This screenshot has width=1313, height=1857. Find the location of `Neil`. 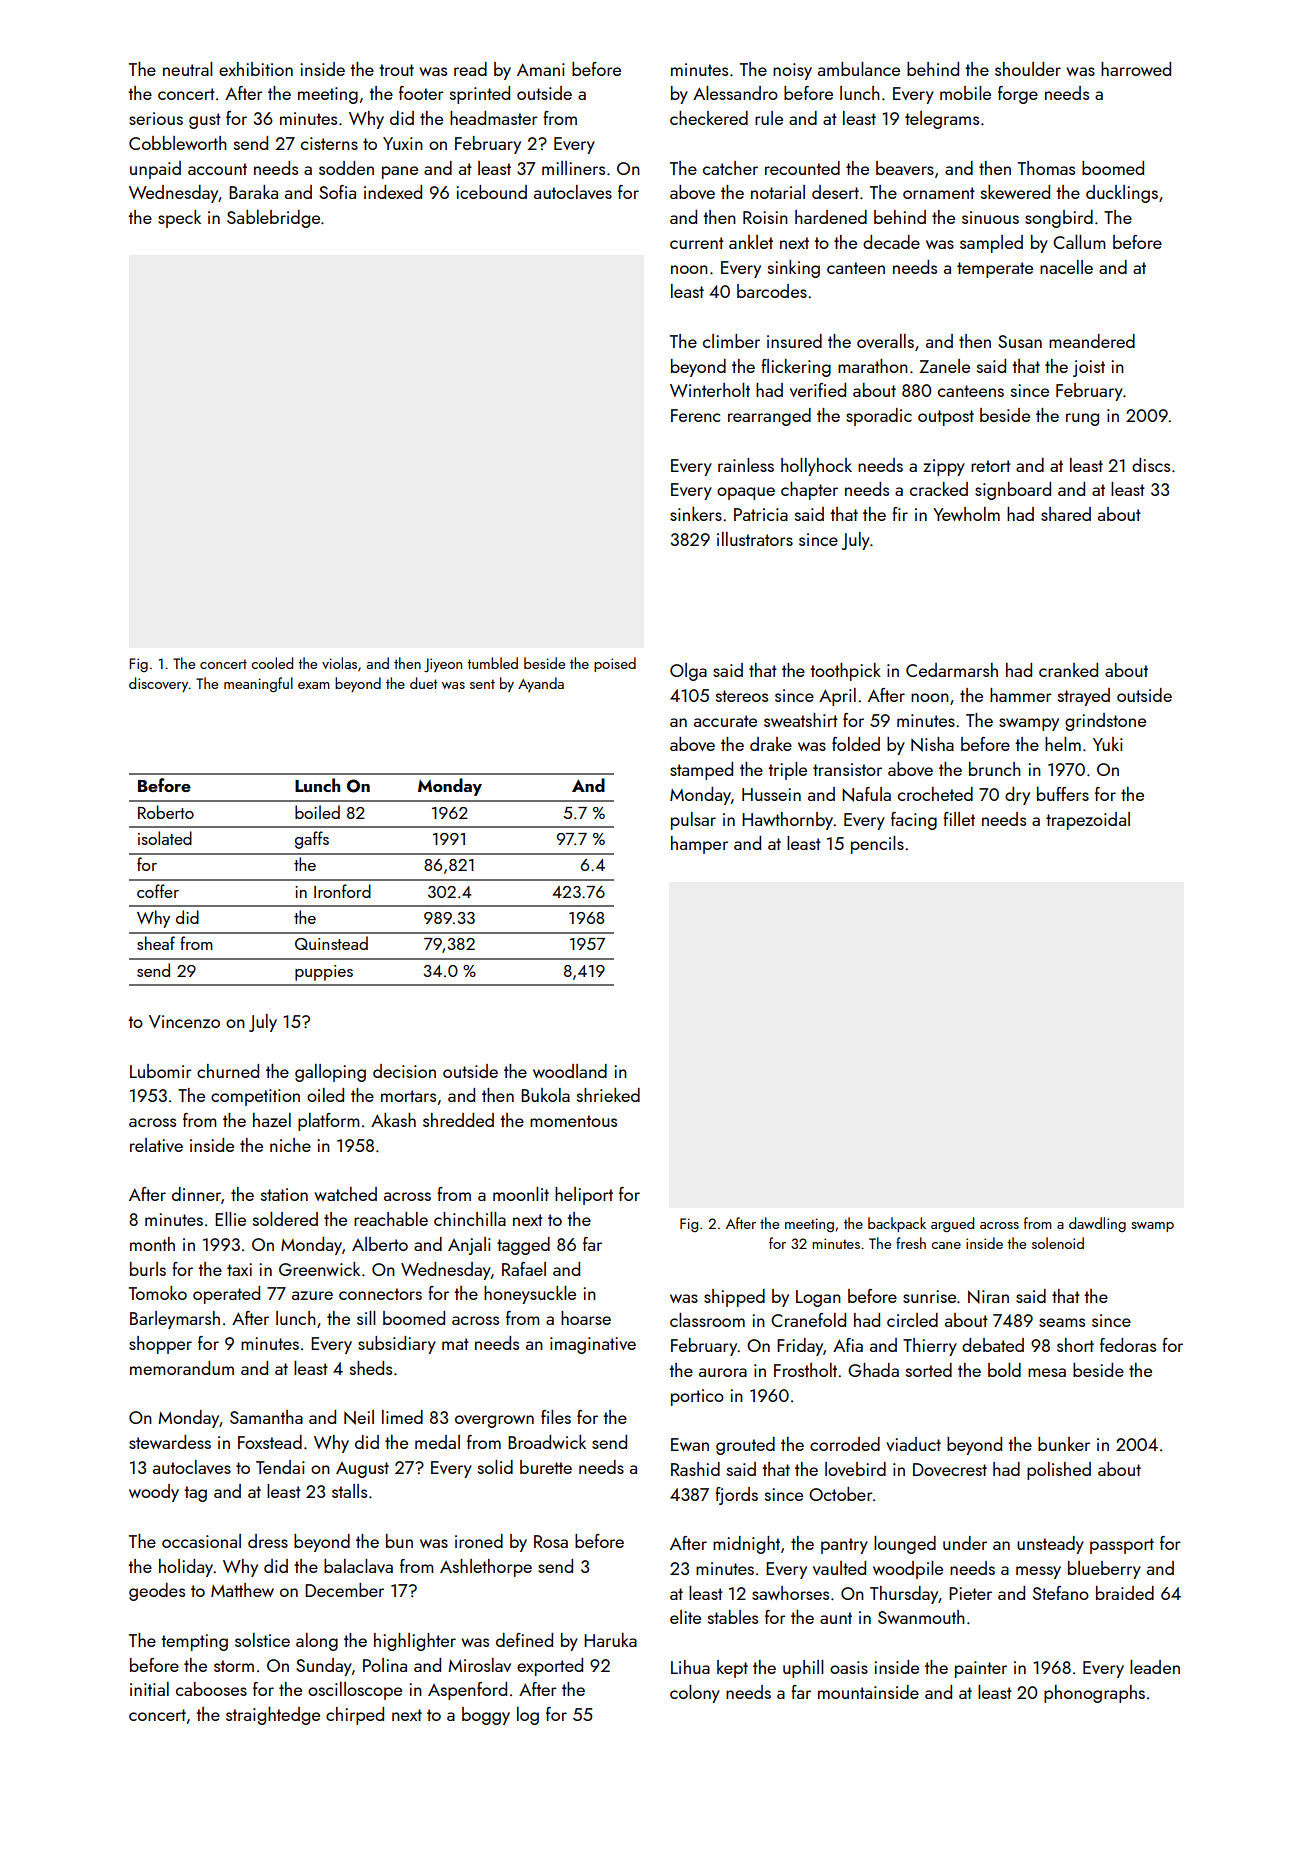

Neil is located at coordinates (359, 1417).
